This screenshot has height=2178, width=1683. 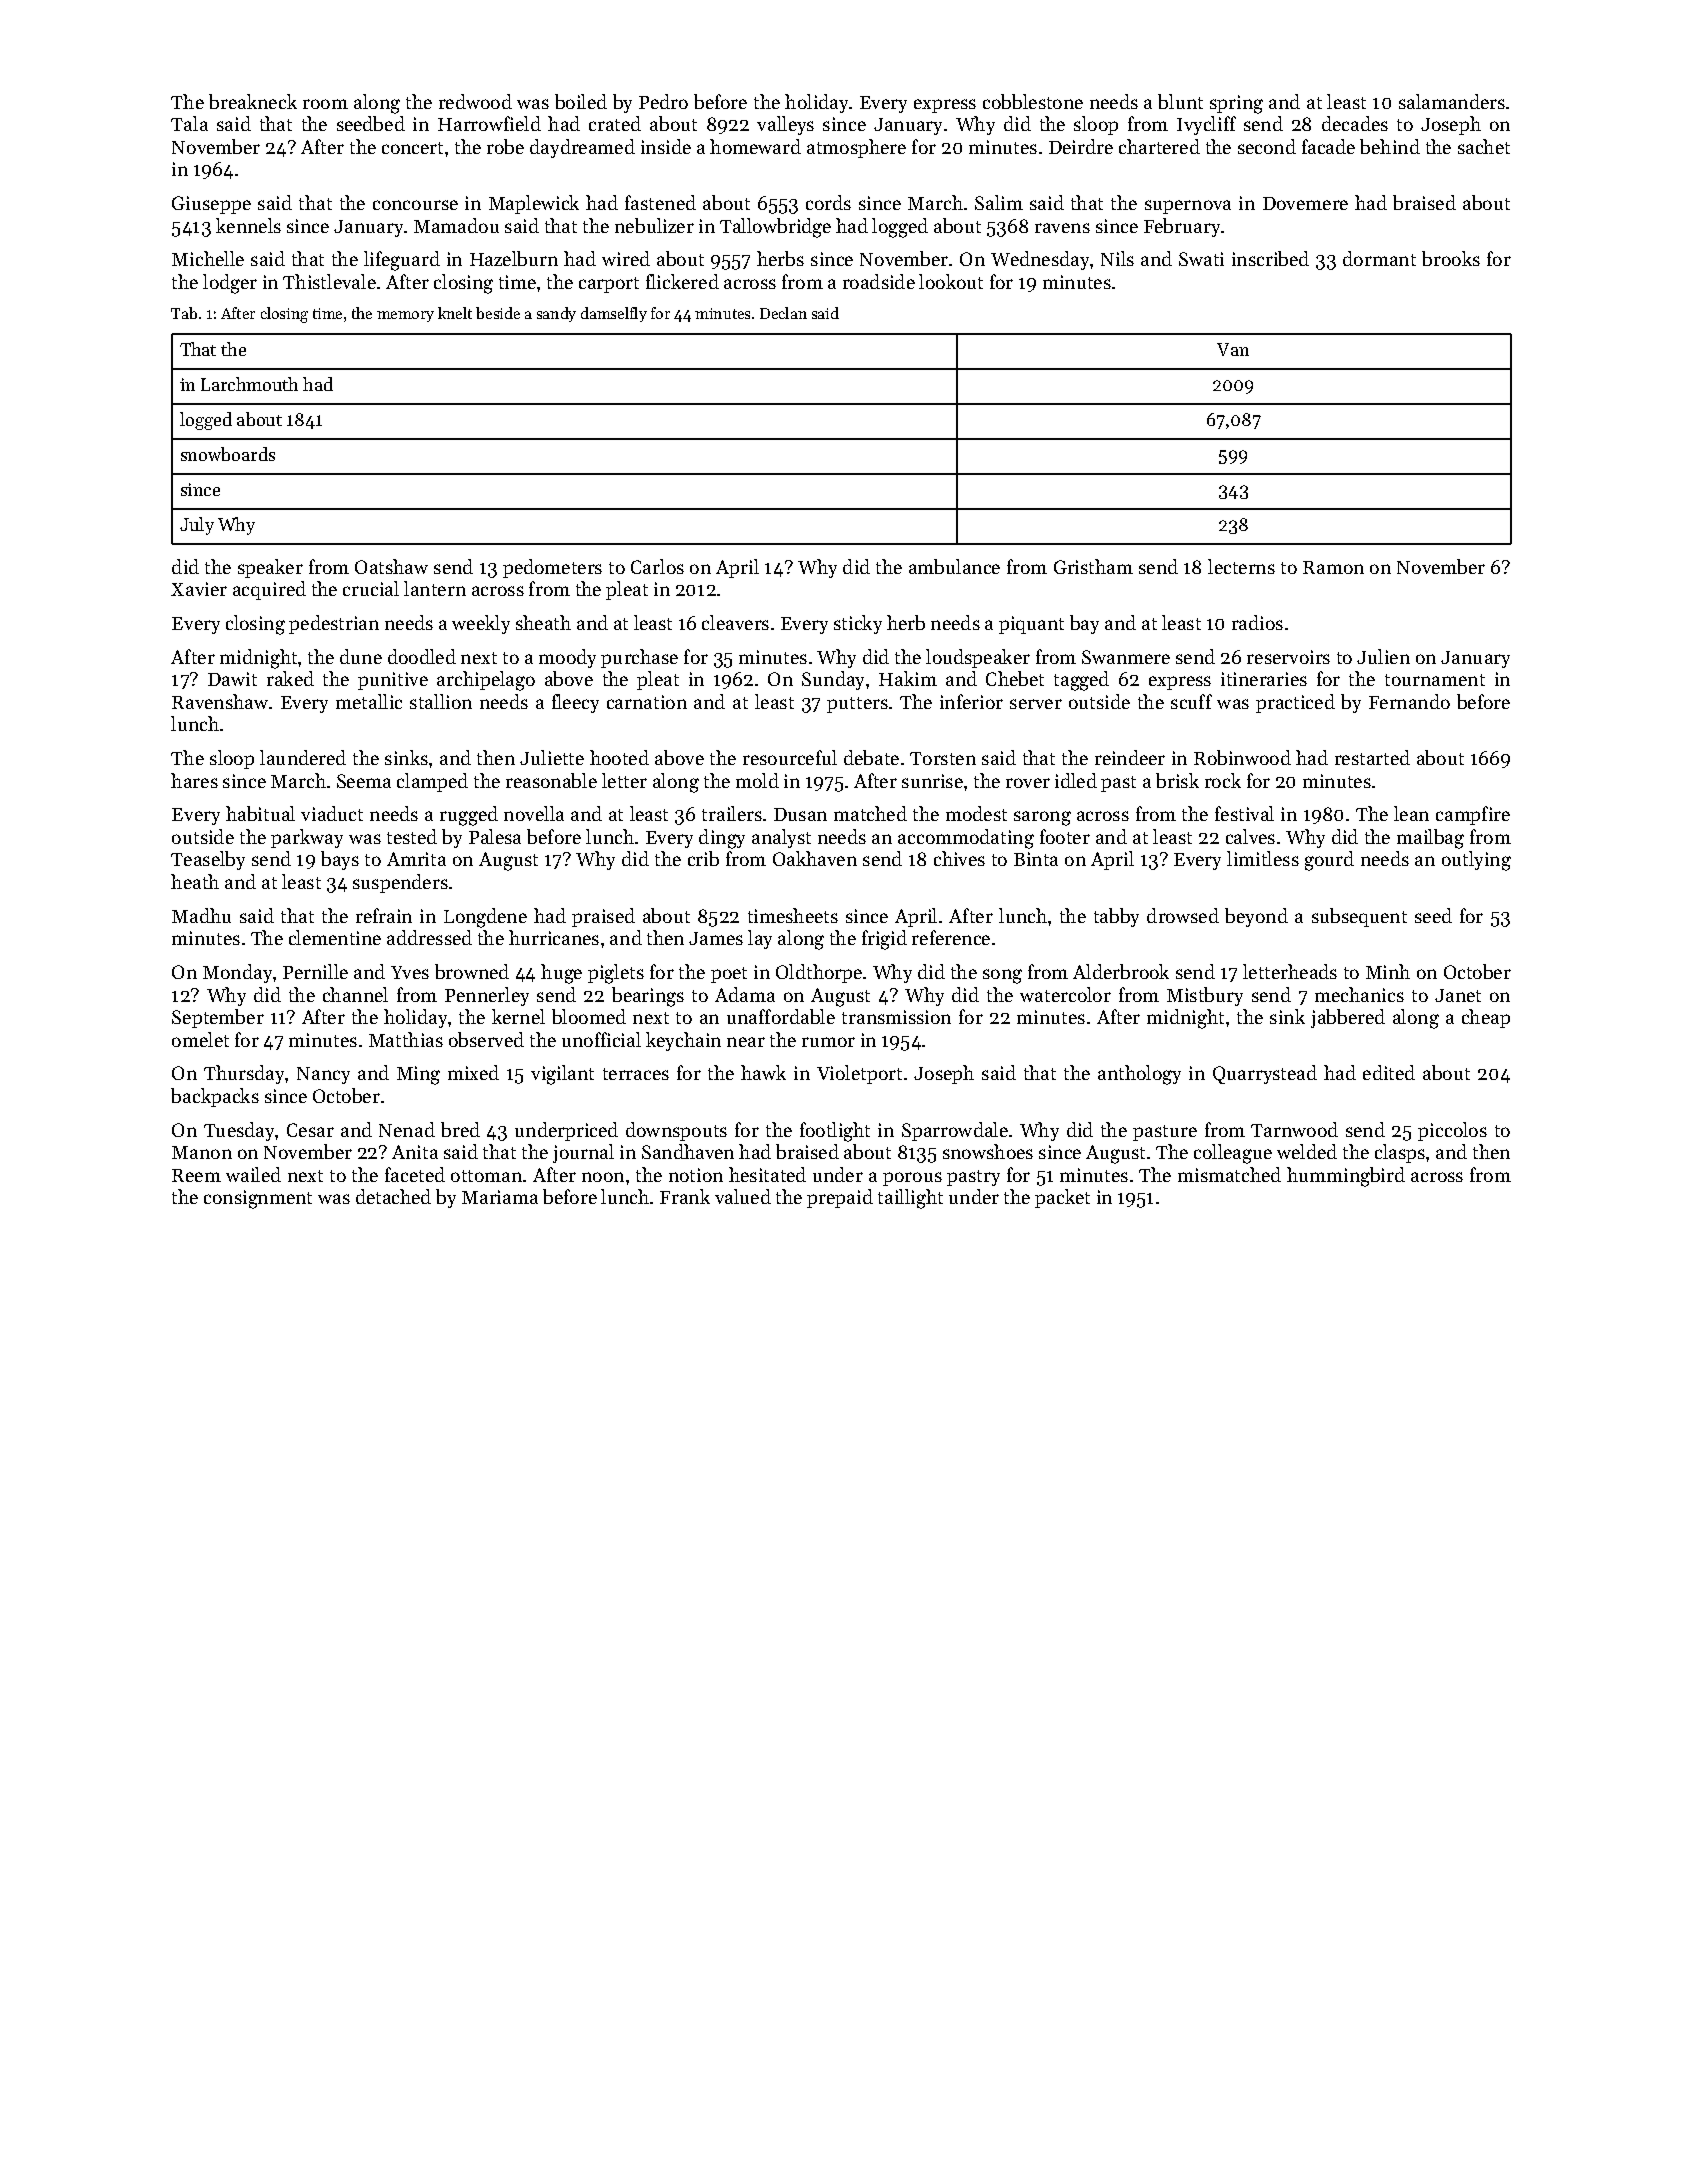 I want to click on Matthias, so click(x=406, y=1039).
